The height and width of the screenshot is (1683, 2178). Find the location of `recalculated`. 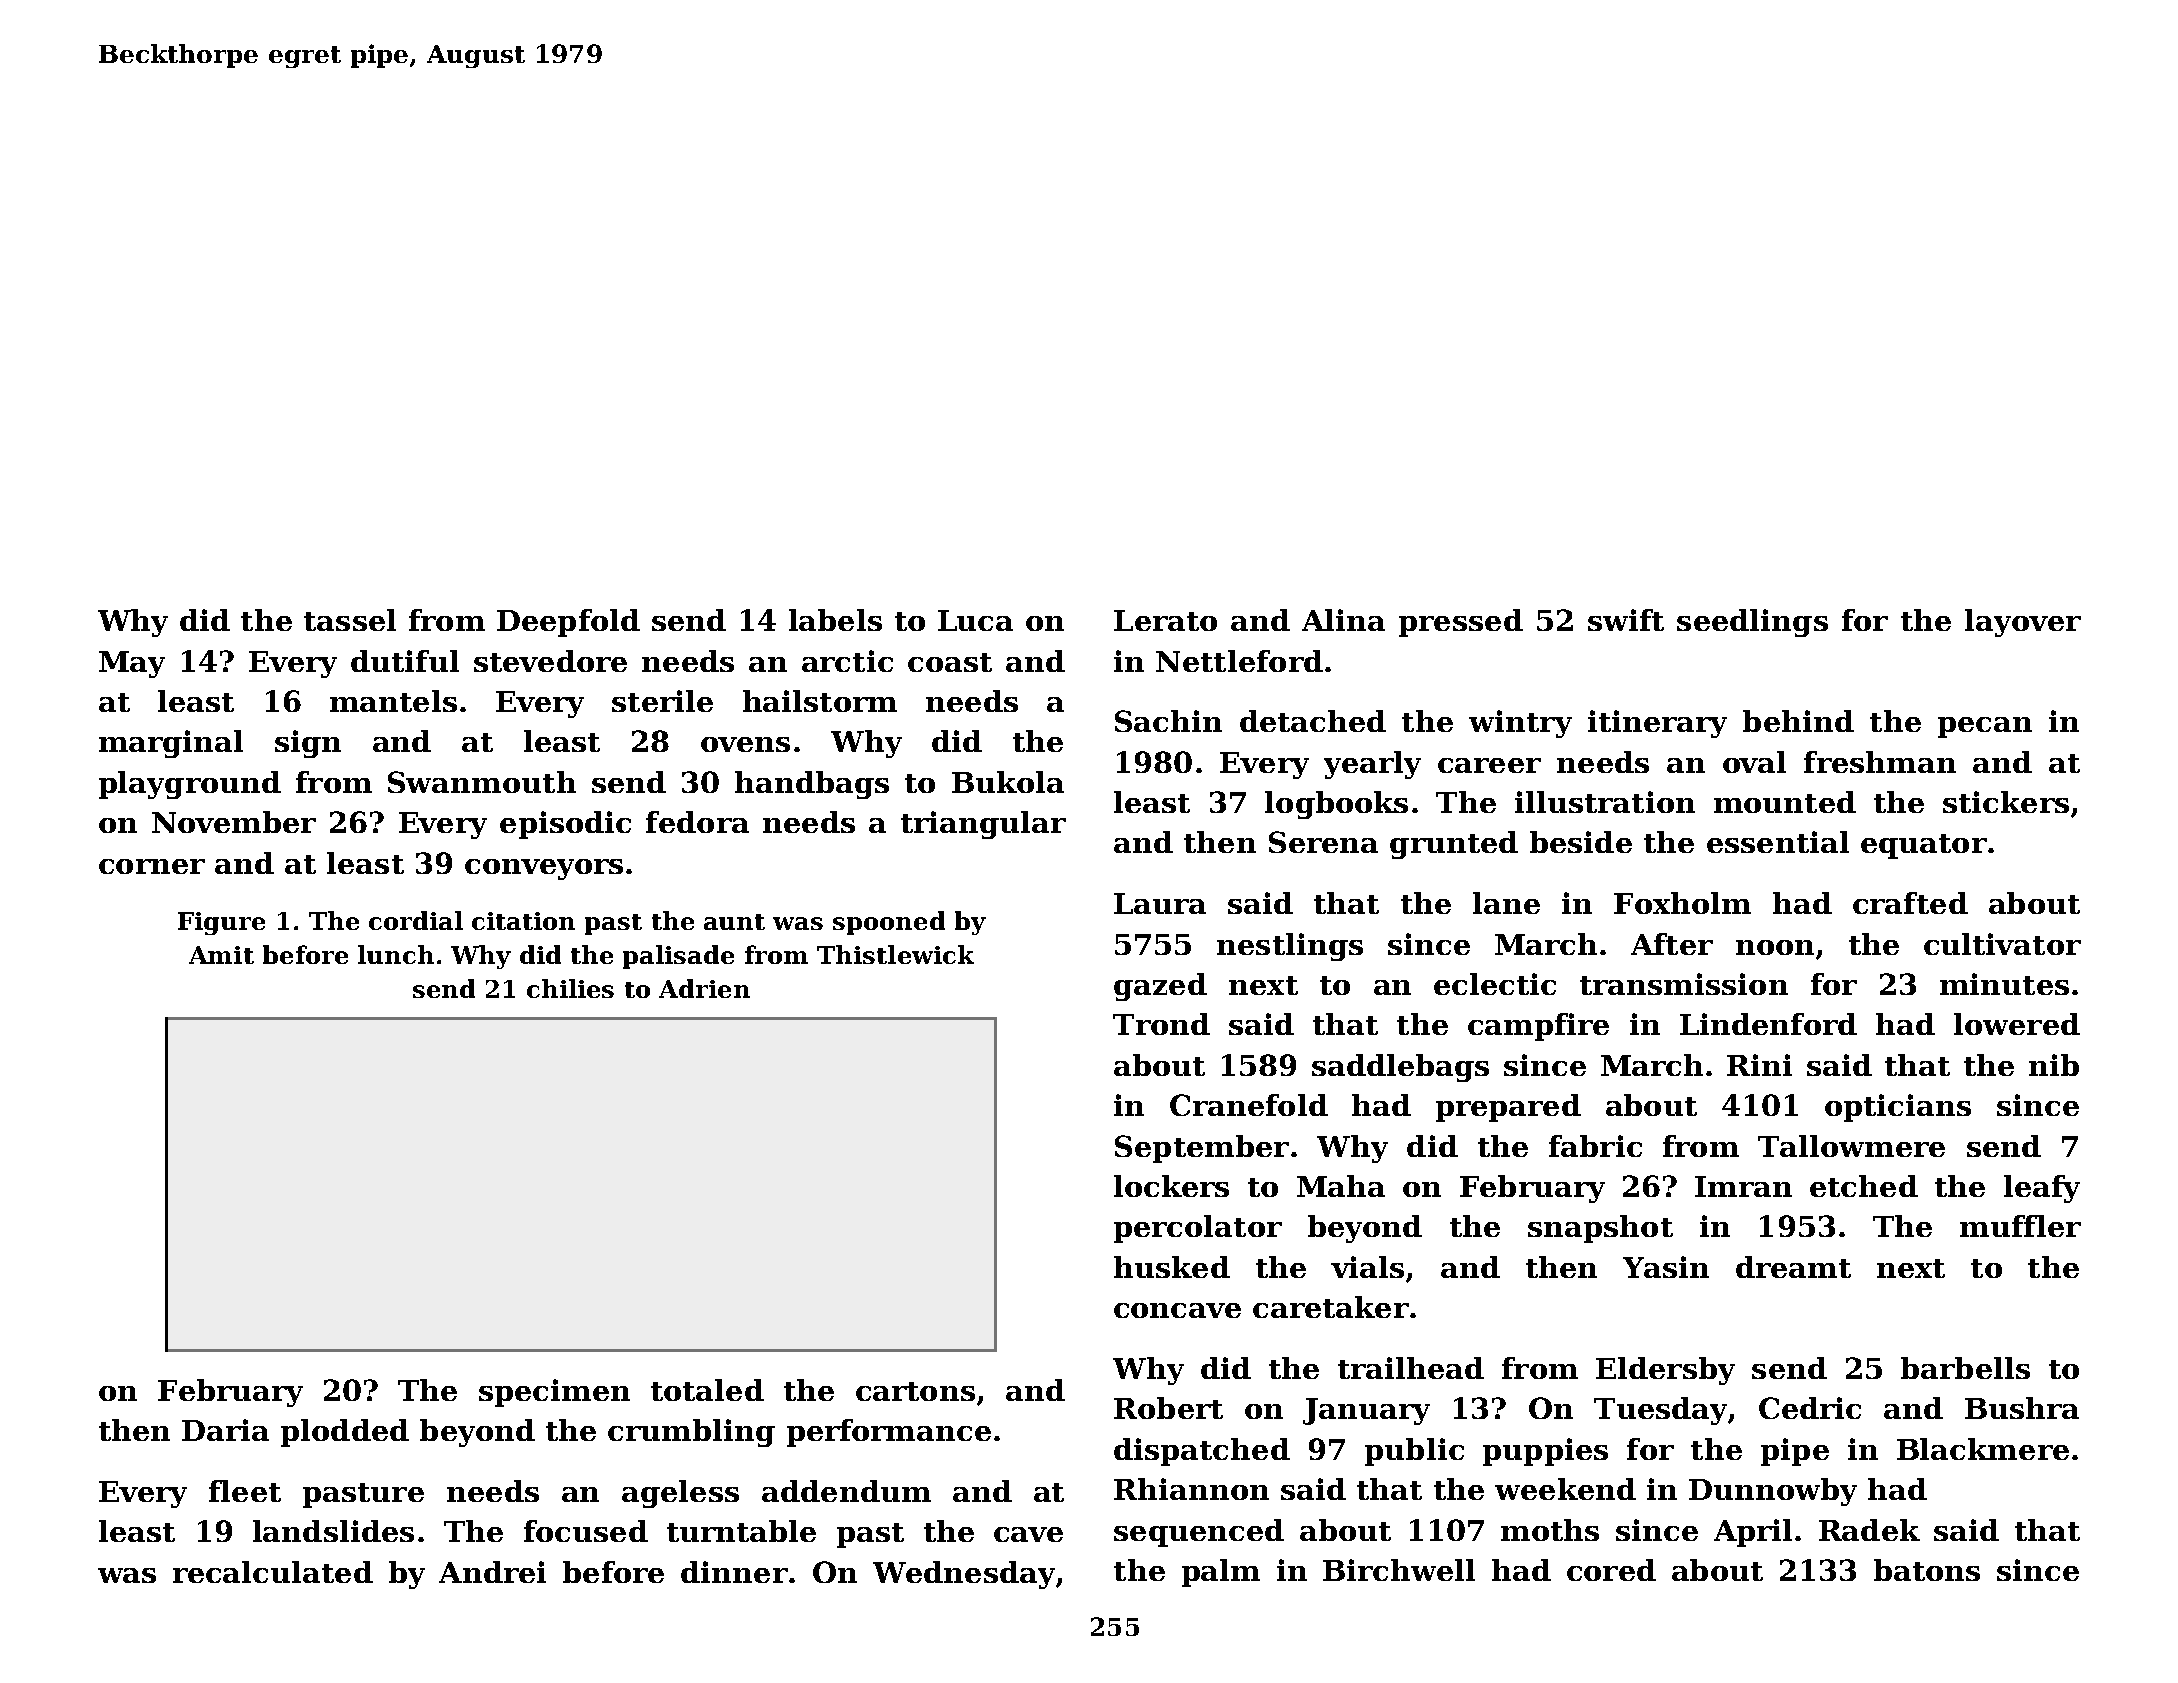

recalculated is located at coordinates (273, 1572).
